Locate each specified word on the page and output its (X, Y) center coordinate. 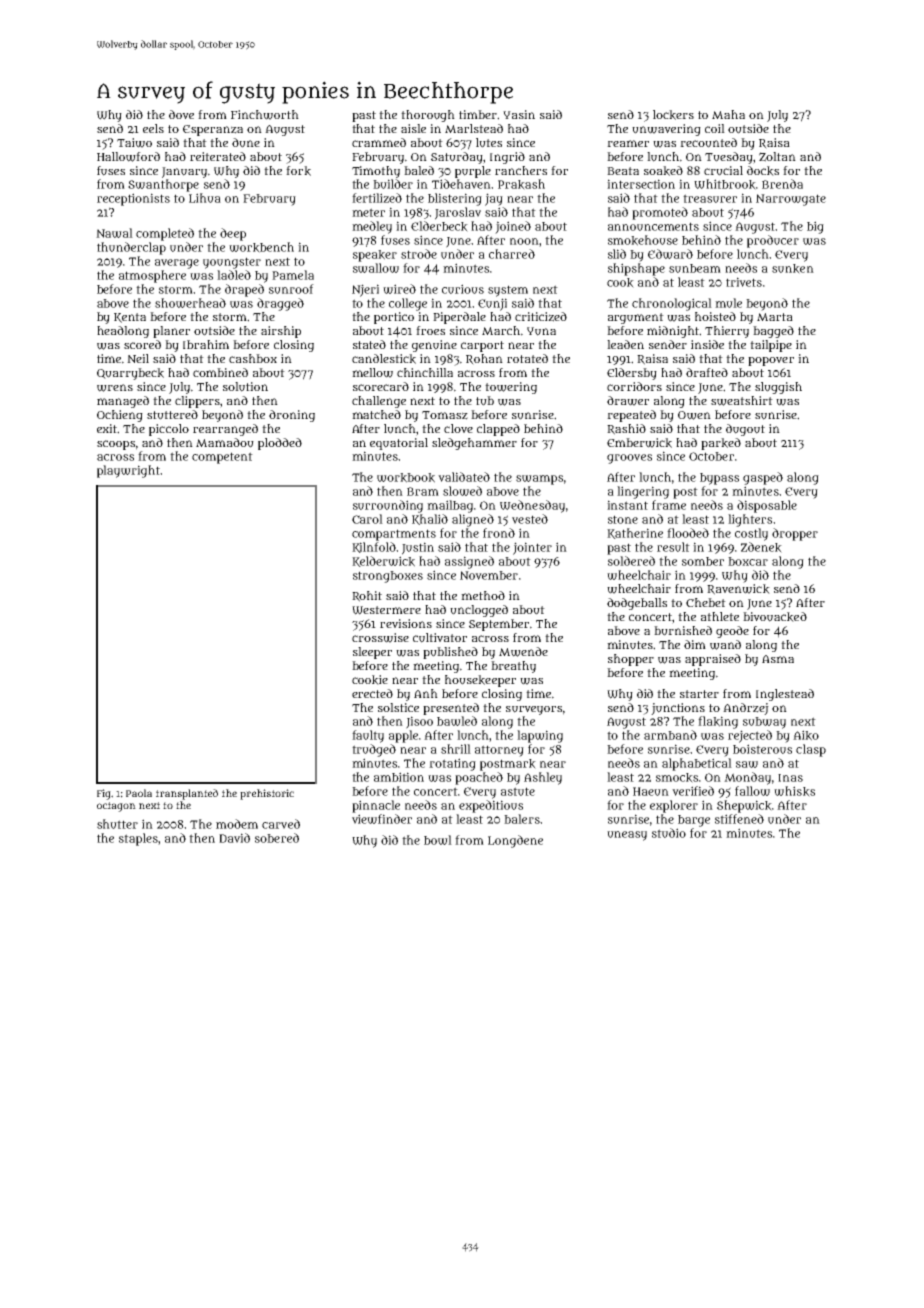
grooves (629, 459)
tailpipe (771, 346)
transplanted (187, 794)
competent (222, 458)
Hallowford (128, 157)
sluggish (778, 388)
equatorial (399, 444)
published (450, 653)
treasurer (710, 198)
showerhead (190, 303)
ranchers (521, 170)
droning (292, 416)
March (501, 330)
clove (458, 428)
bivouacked (775, 617)
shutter (117, 824)
